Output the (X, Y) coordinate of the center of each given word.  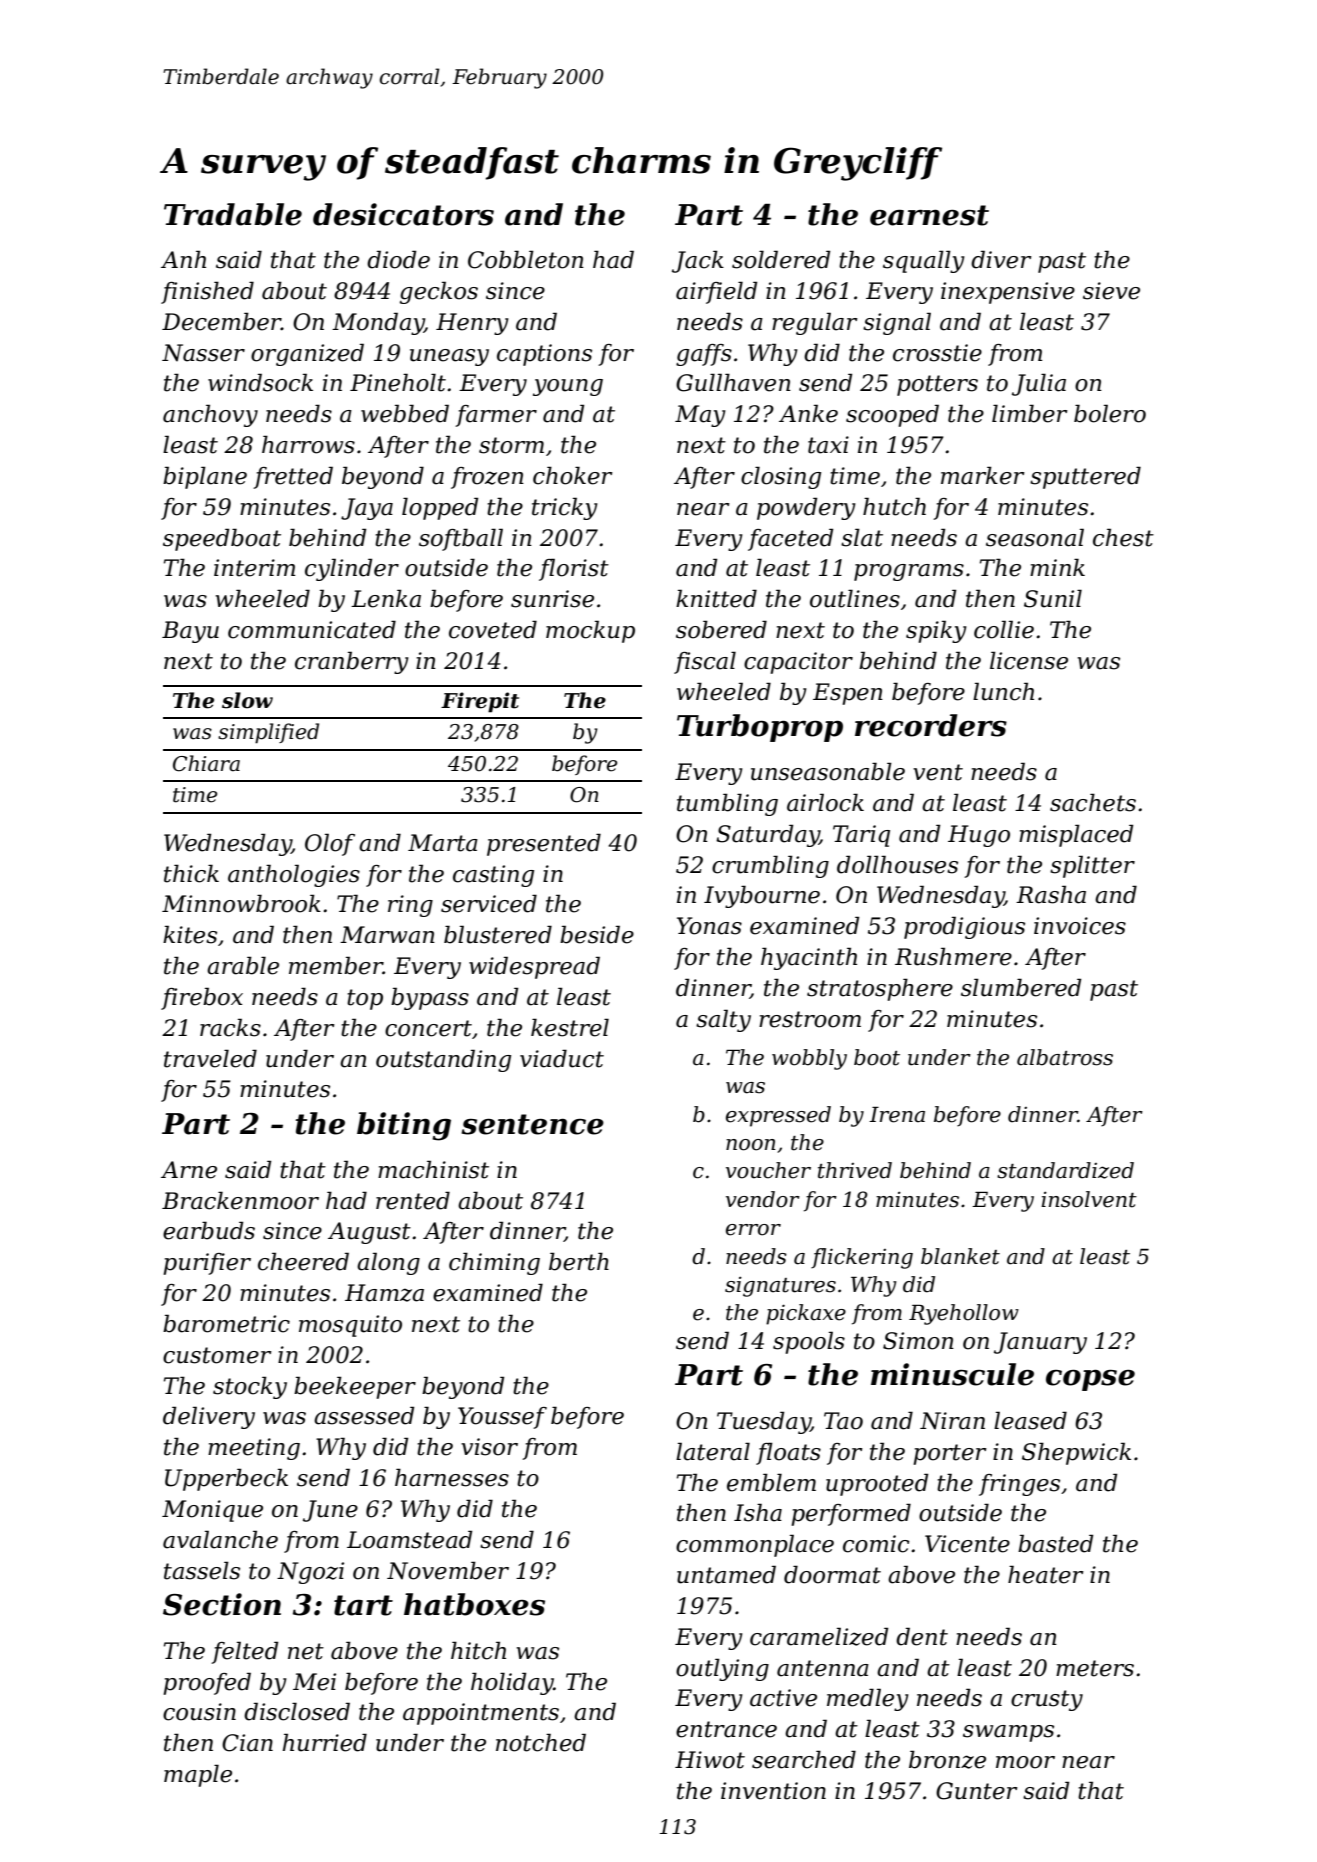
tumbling (727, 804)
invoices (1080, 926)
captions (544, 355)
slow (247, 700)
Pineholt (398, 382)
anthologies (294, 875)
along (388, 1263)
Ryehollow (964, 1314)
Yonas (709, 926)
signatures (780, 1286)
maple (198, 1775)
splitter (1092, 866)
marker (983, 475)
